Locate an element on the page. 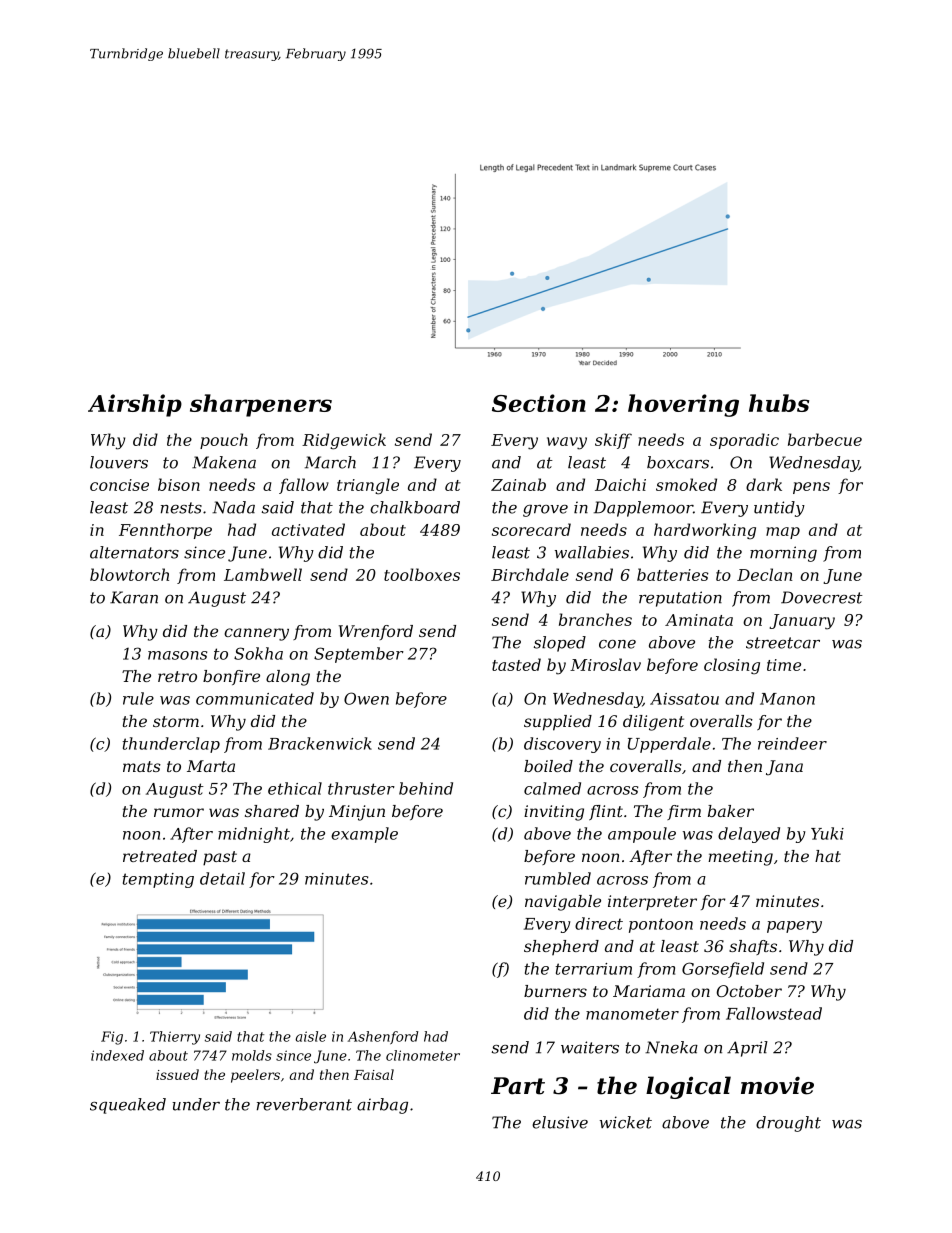 This image has height=1233, width=952. detail is located at coordinates (222, 878).
